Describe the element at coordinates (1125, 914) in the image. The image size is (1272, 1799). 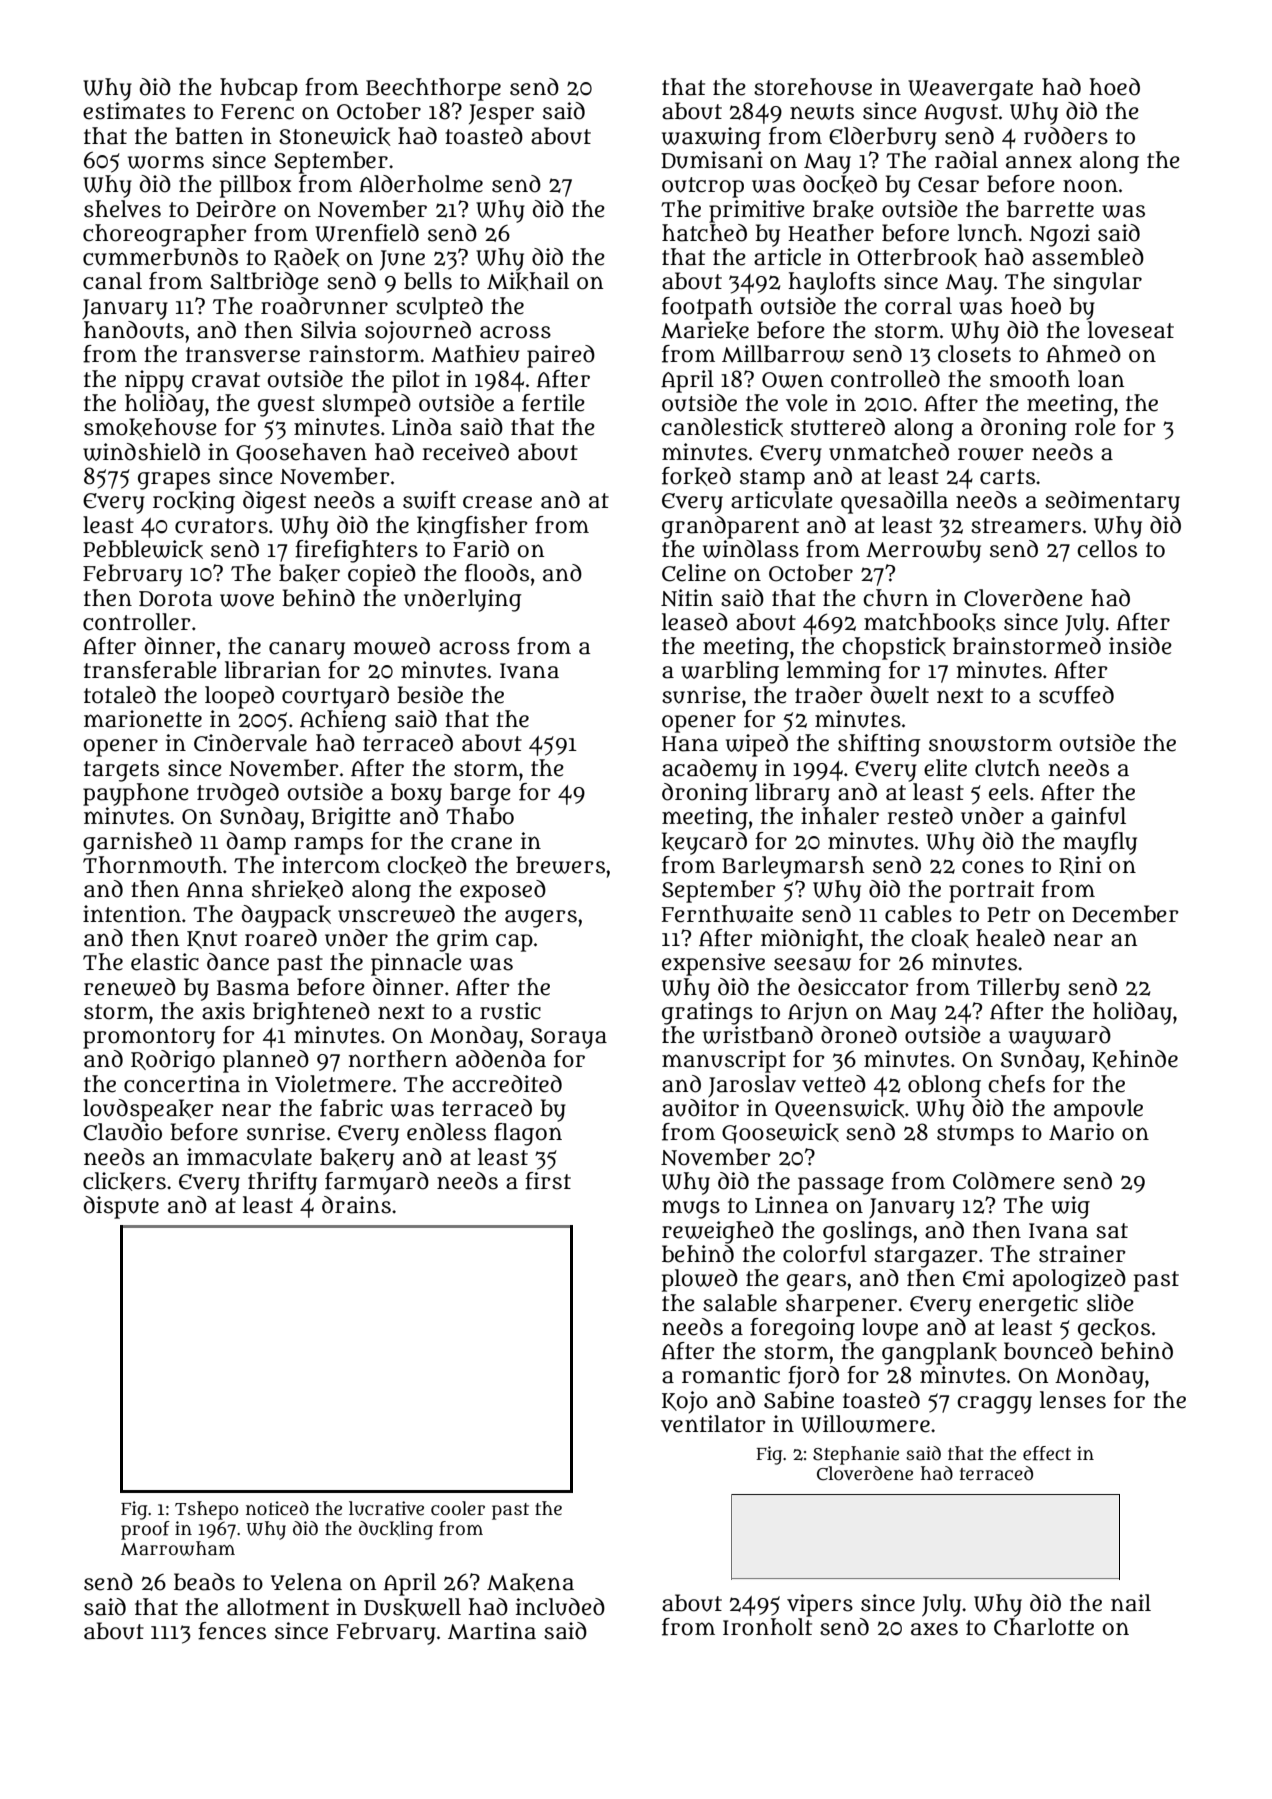
I see `December` at that location.
